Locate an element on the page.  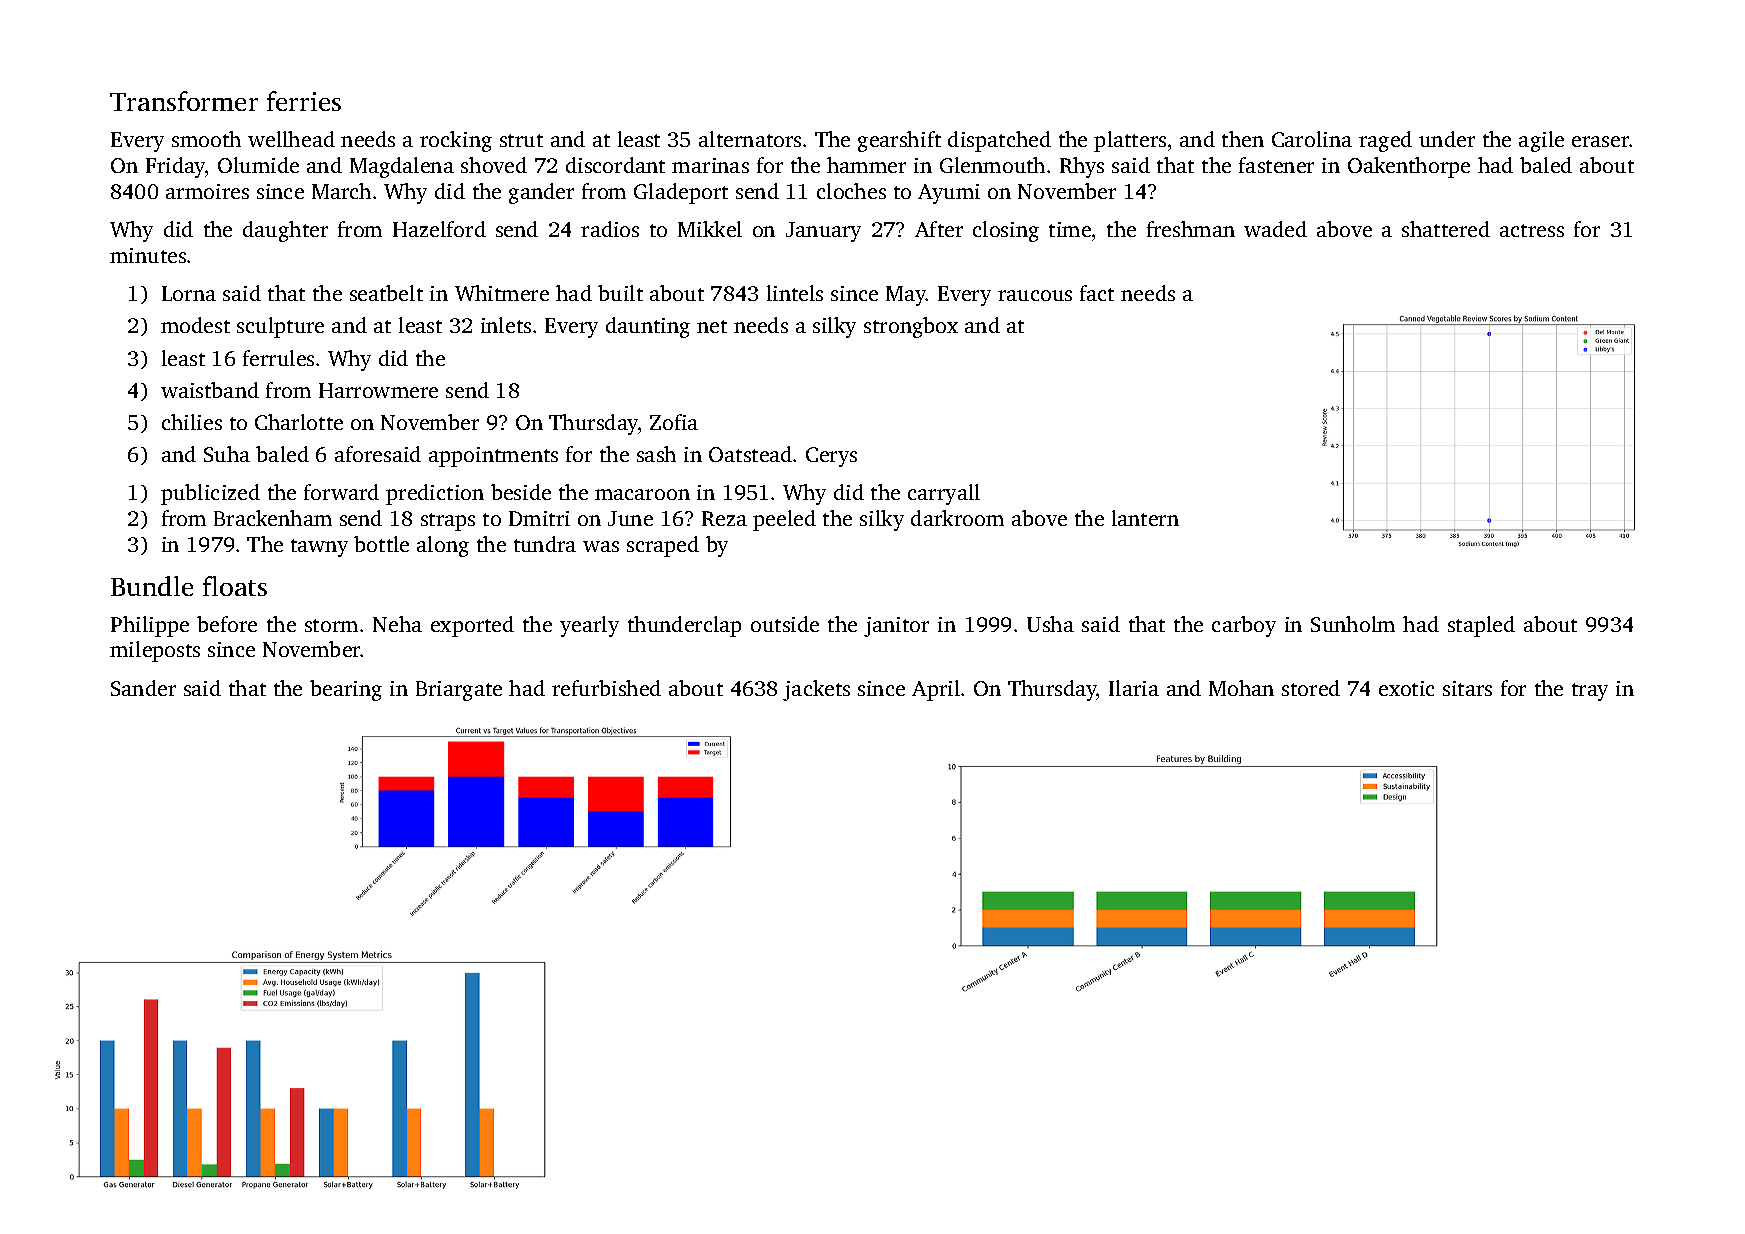
lantern is located at coordinates (1145, 518).
